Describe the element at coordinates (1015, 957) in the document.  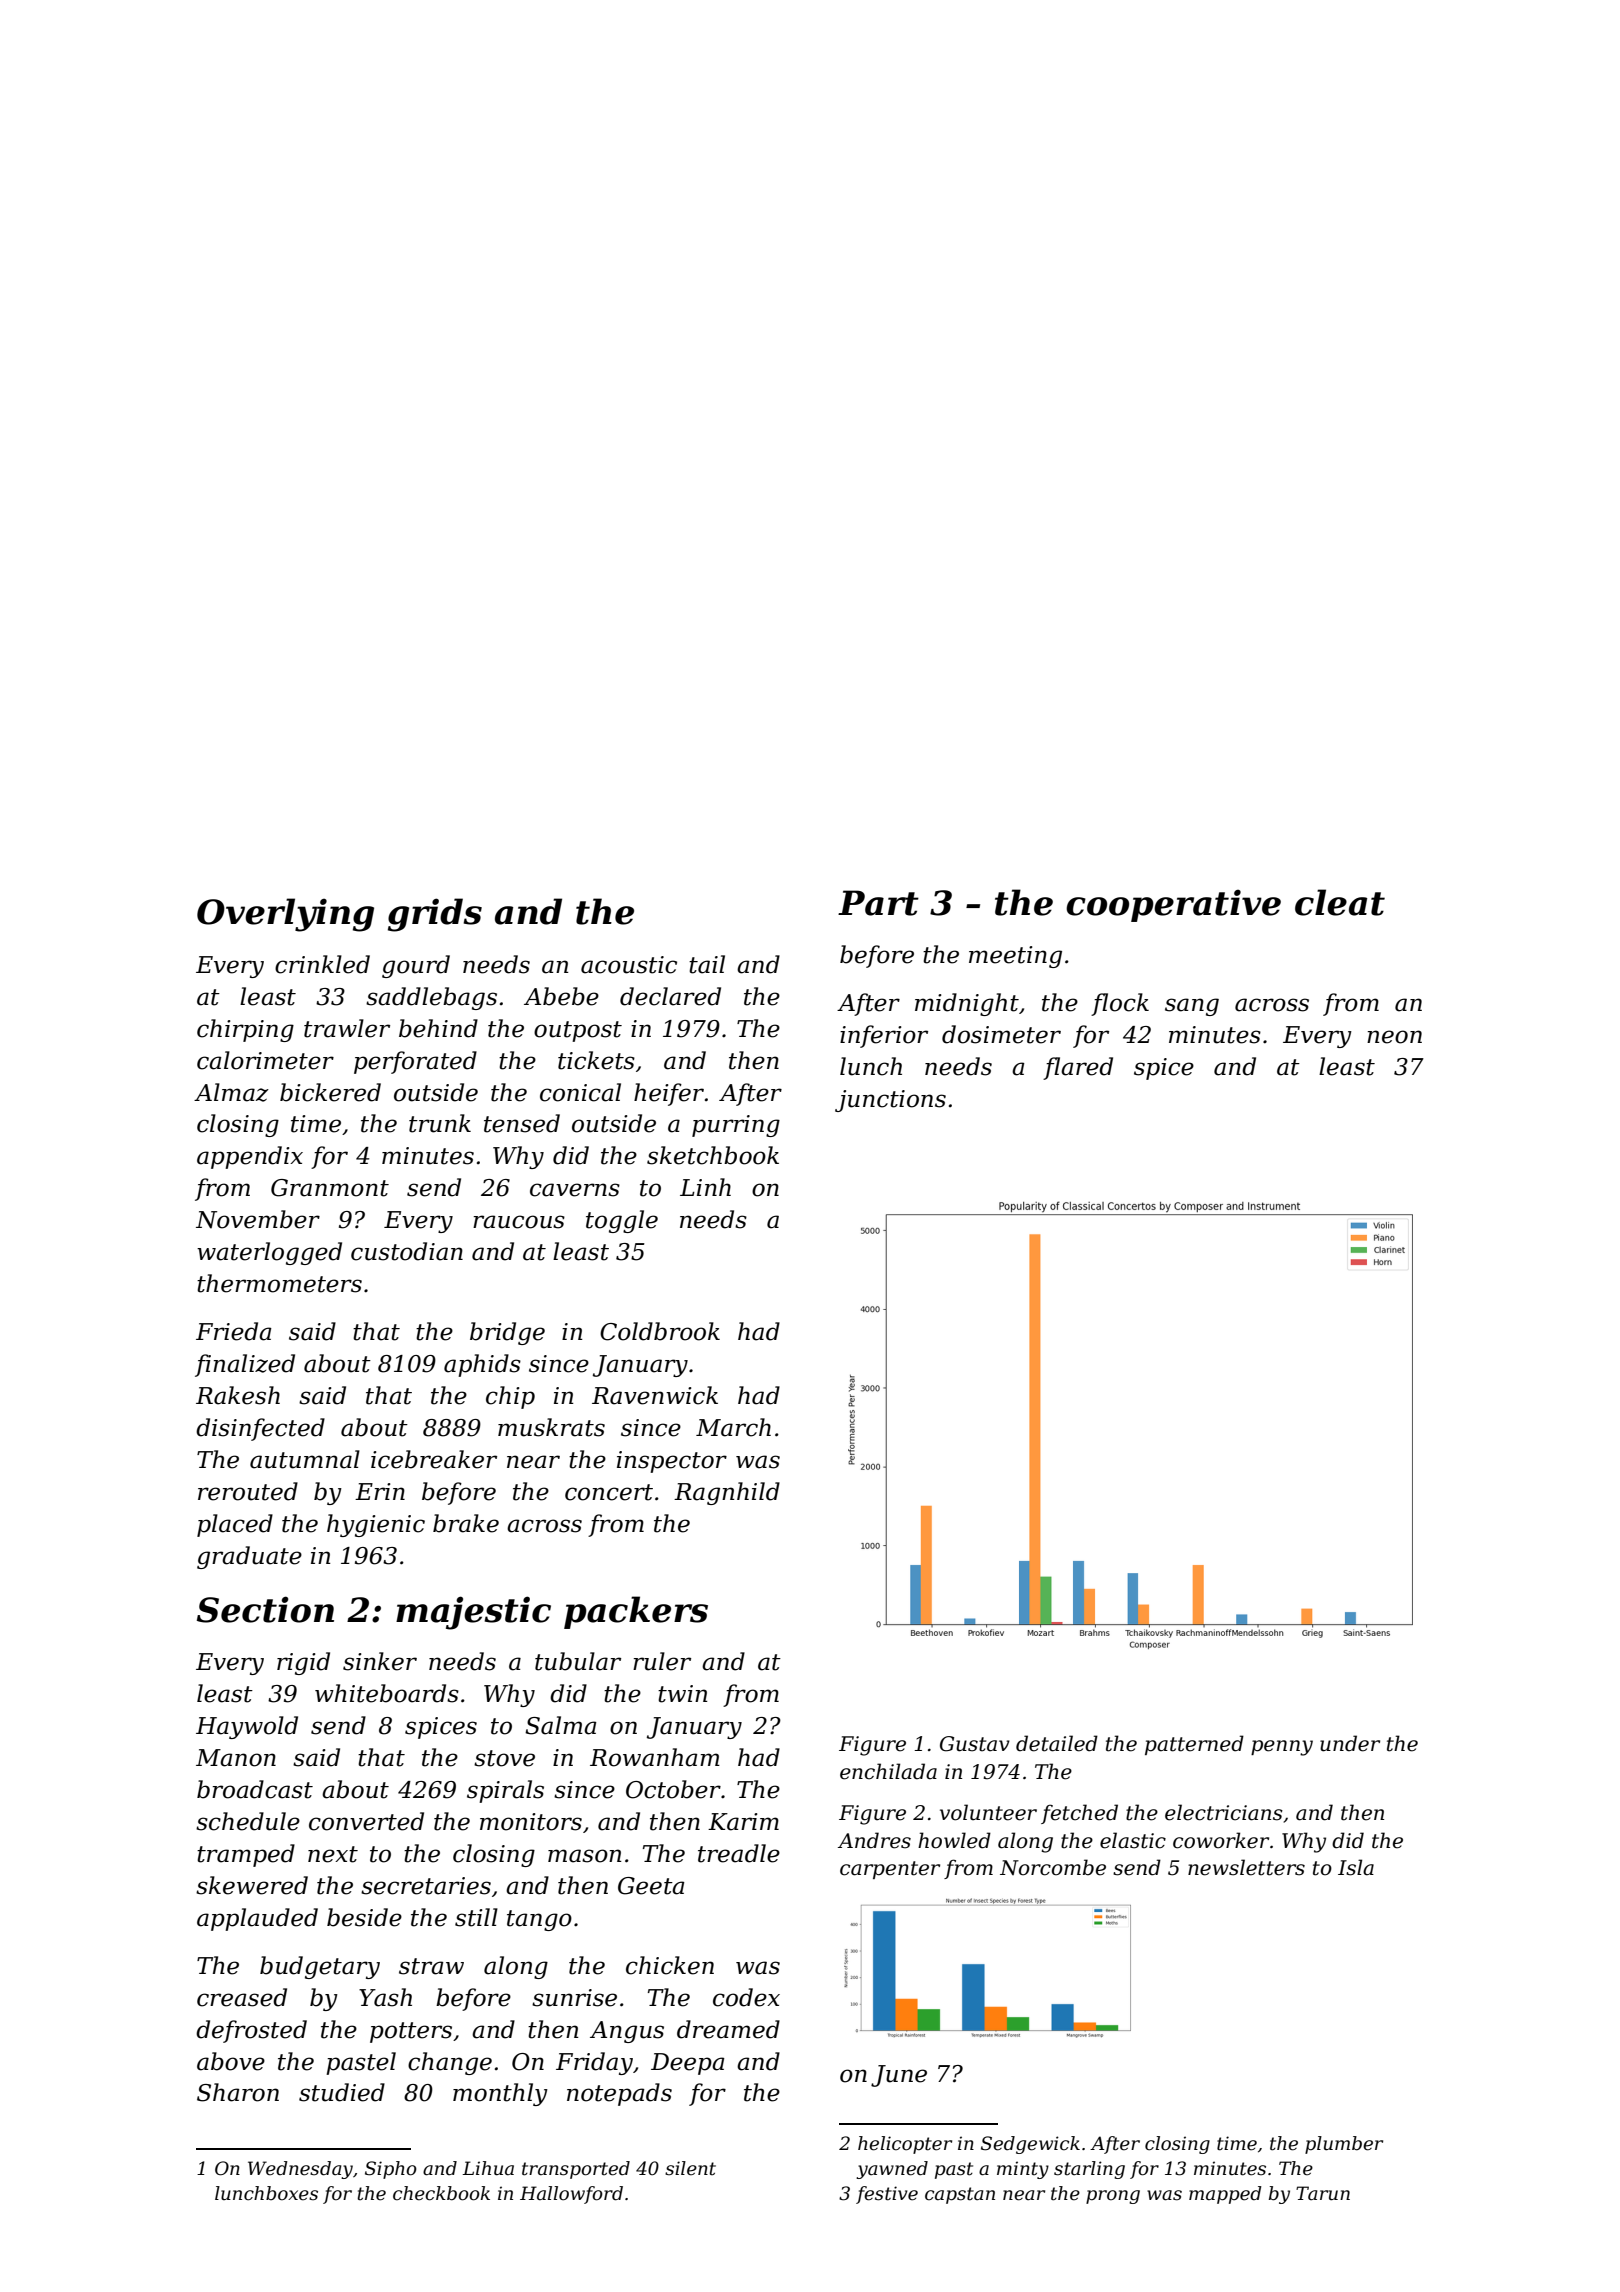
I see `meeting` at that location.
